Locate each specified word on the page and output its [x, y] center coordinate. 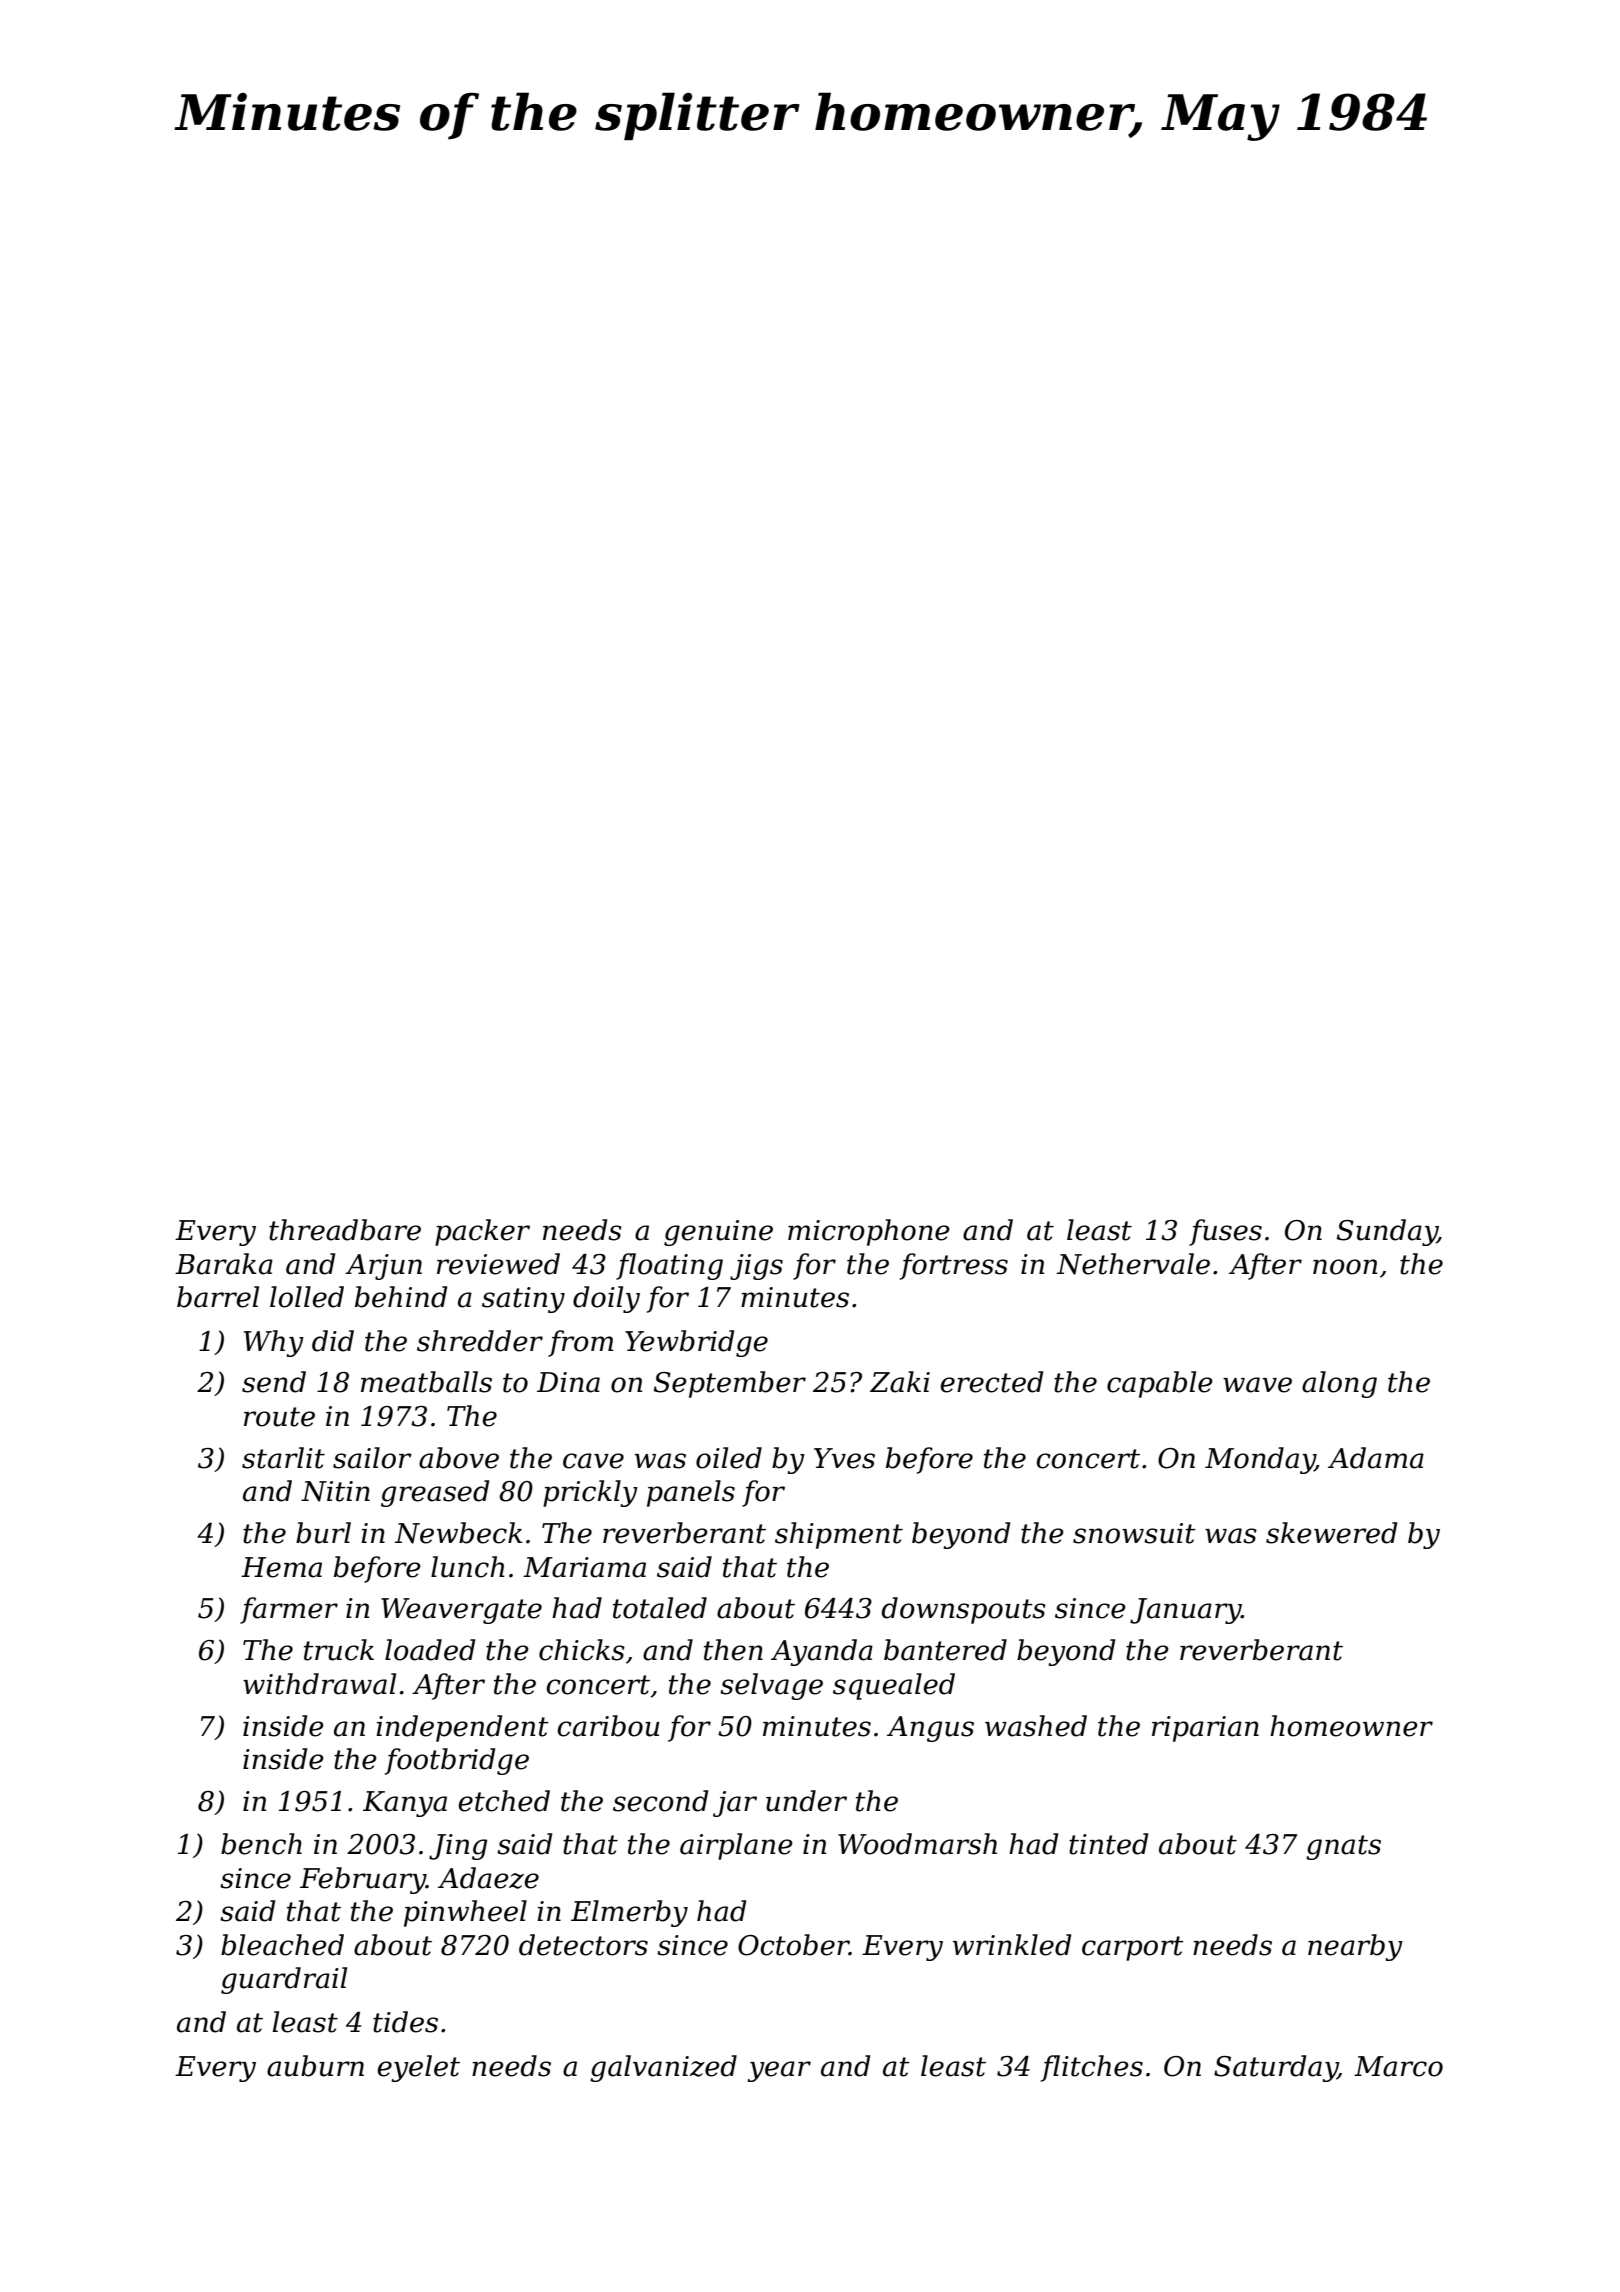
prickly [590, 1493]
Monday [1260, 1460]
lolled [307, 1297]
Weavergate [461, 1611]
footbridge [457, 1761]
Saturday [1276, 2068]
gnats [1343, 1847]
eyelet [418, 2068]
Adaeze [488, 1878]
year [779, 2071]
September [730, 1384]
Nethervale [1133, 1264]
